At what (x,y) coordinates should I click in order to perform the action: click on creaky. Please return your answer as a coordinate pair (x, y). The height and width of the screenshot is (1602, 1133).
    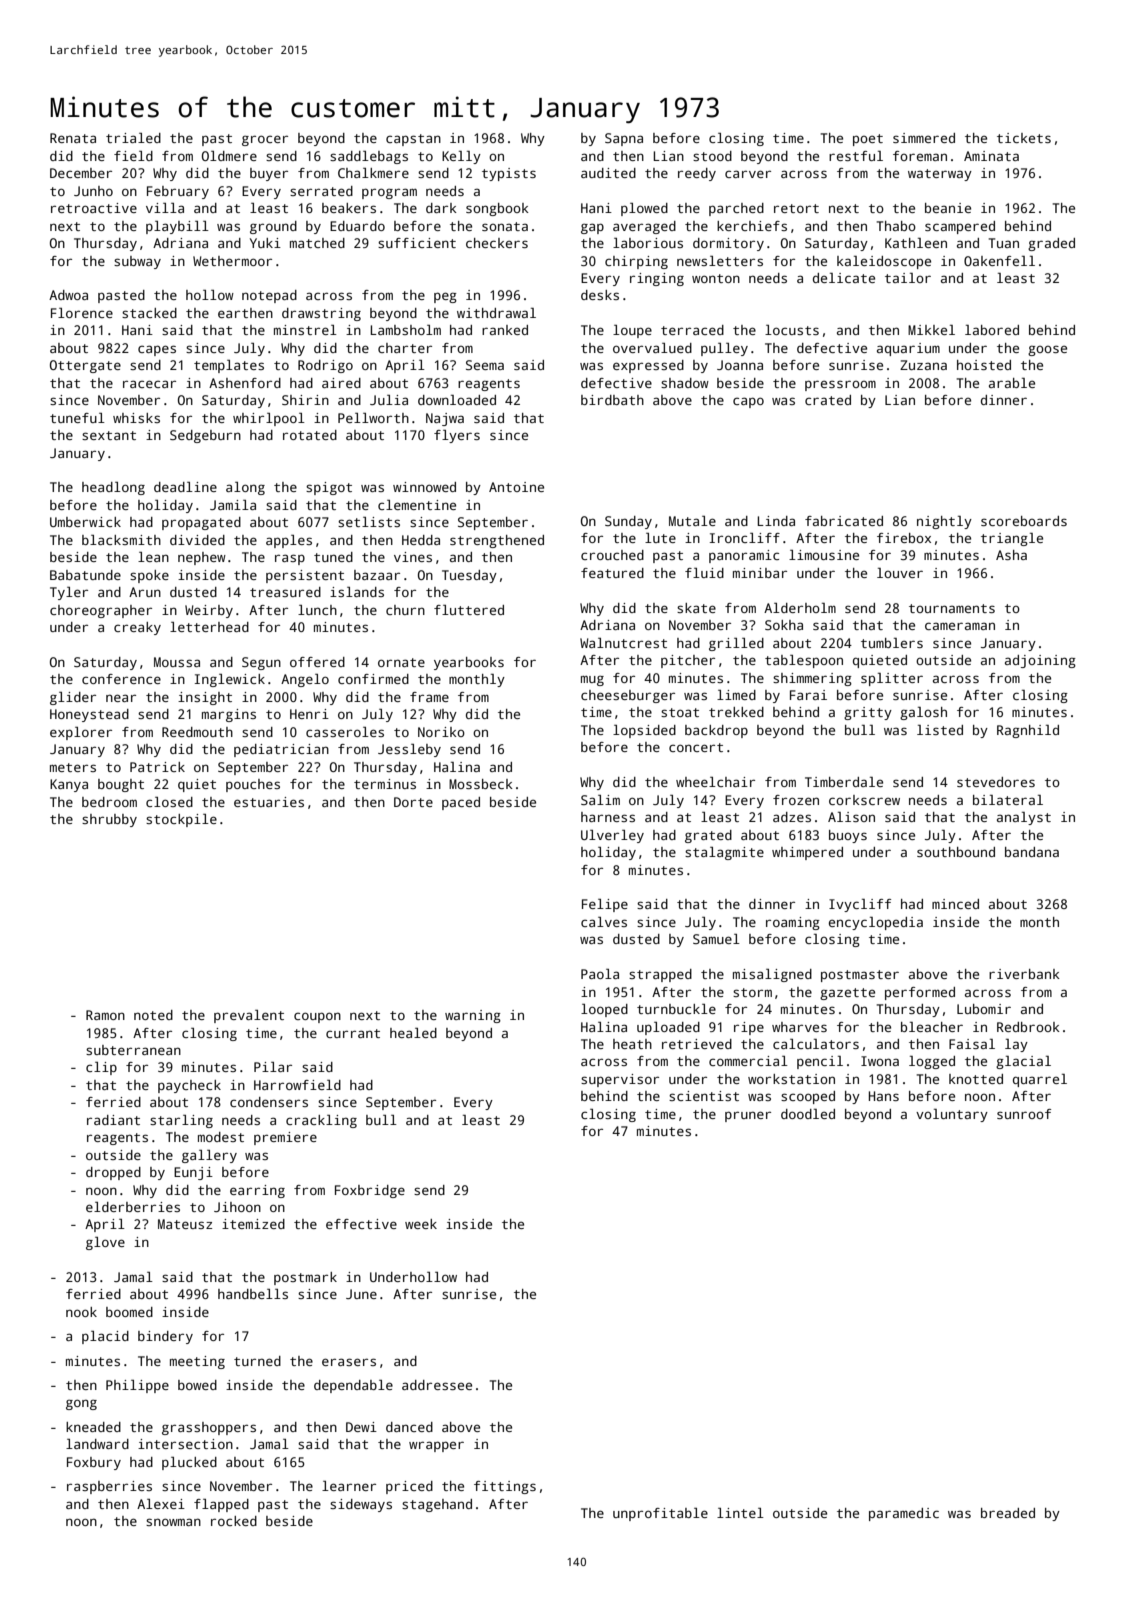
    Looking at the image, I should click on (137, 628).
